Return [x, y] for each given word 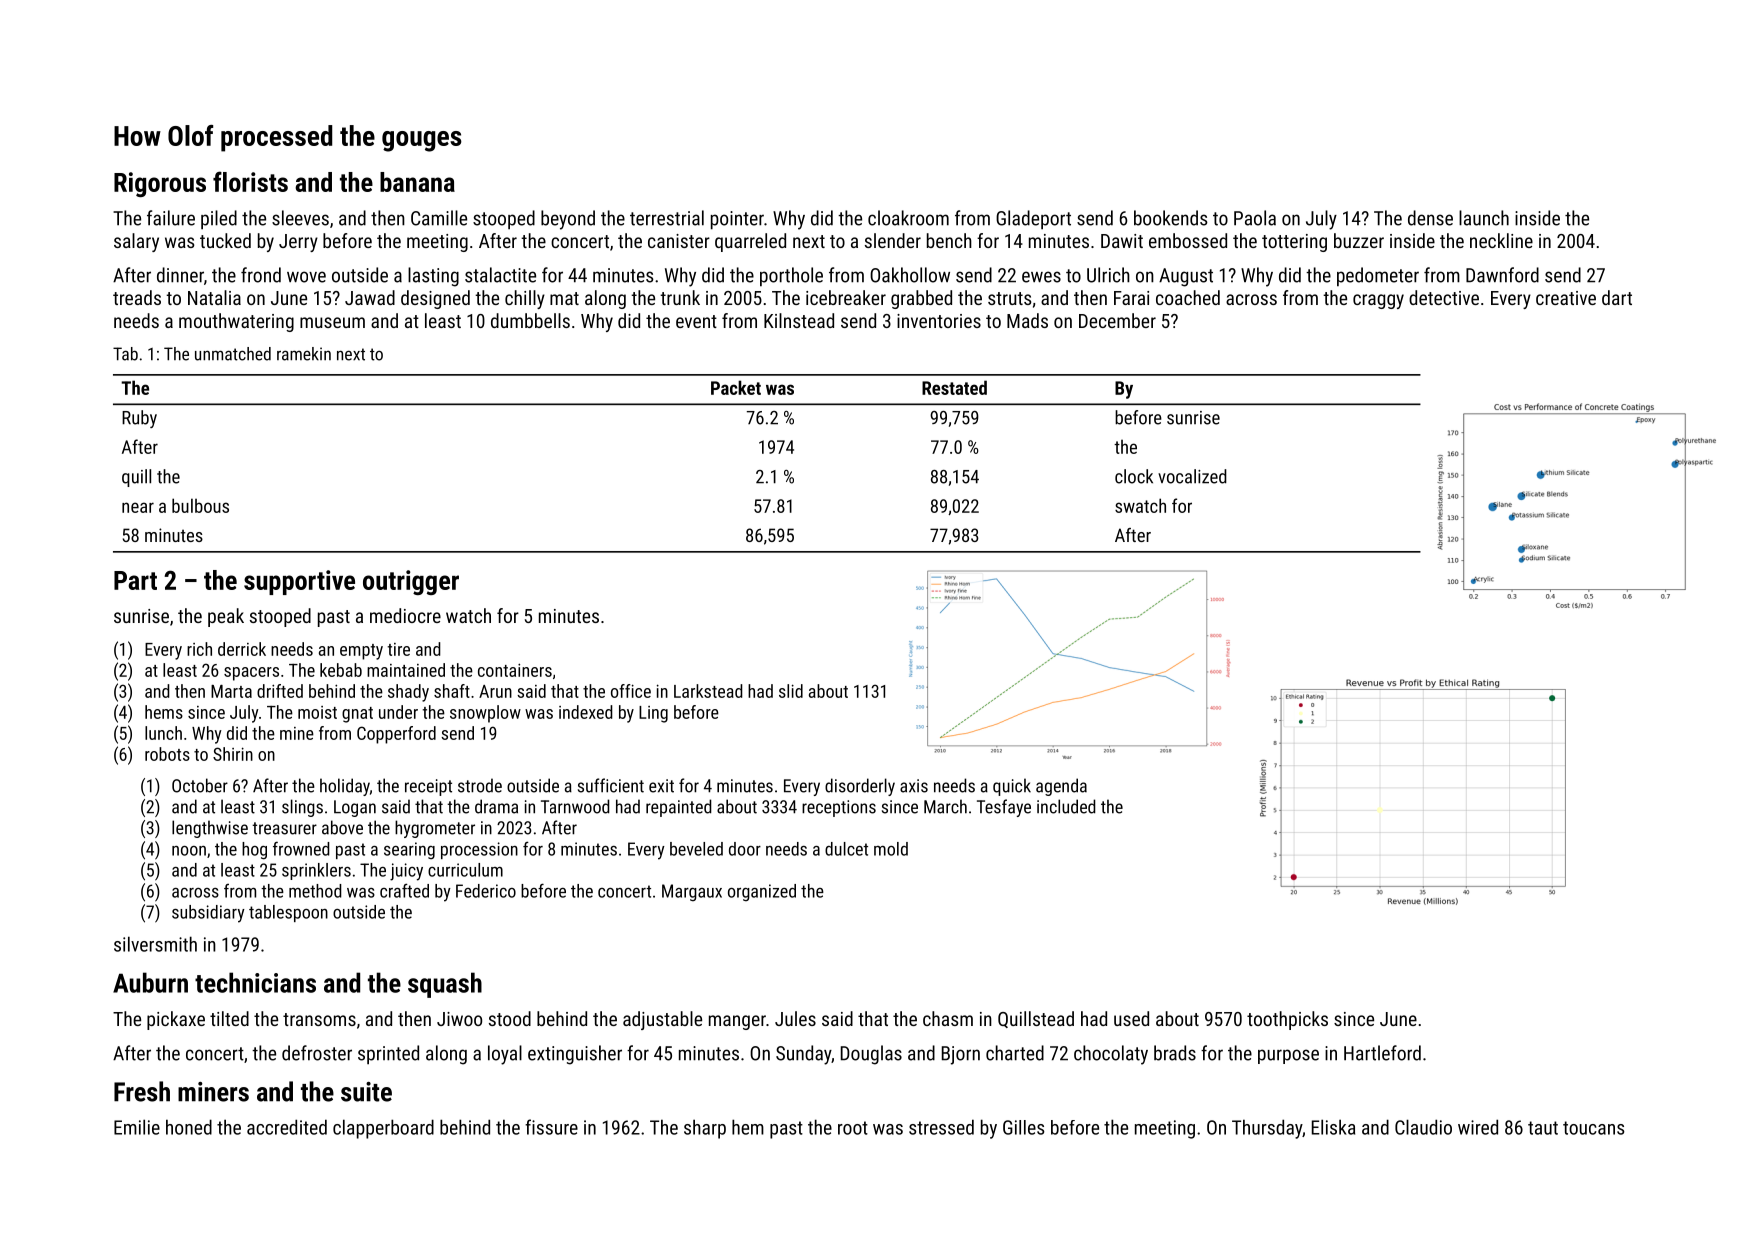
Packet [736, 387]
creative [1566, 298]
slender [893, 240]
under [398, 712]
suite [366, 1092]
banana [417, 182]
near [138, 507]
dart [1617, 297]
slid [791, 691]
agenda [1061, 787]
